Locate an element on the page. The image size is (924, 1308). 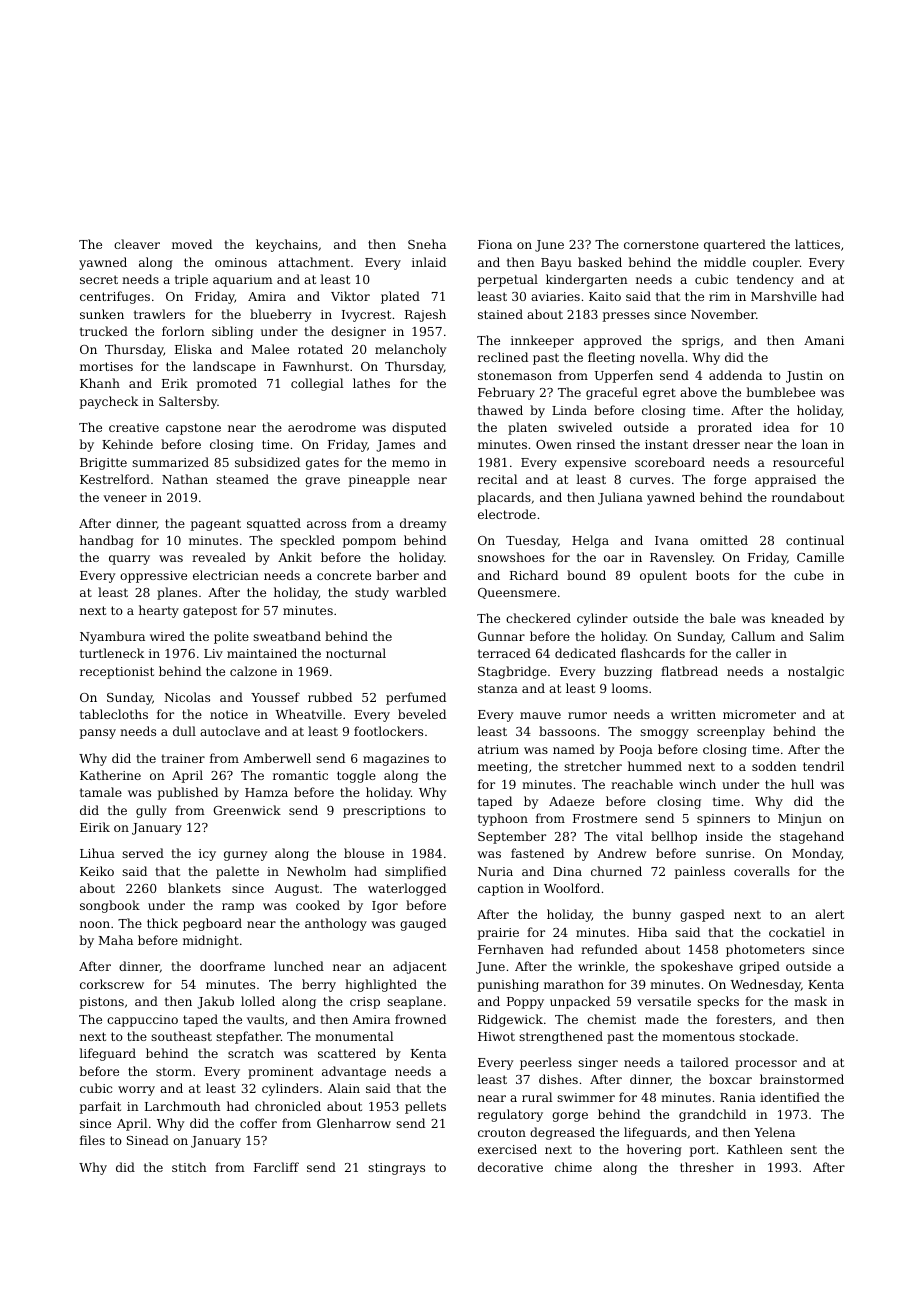
terraced is located at coordinates (504, 653).
